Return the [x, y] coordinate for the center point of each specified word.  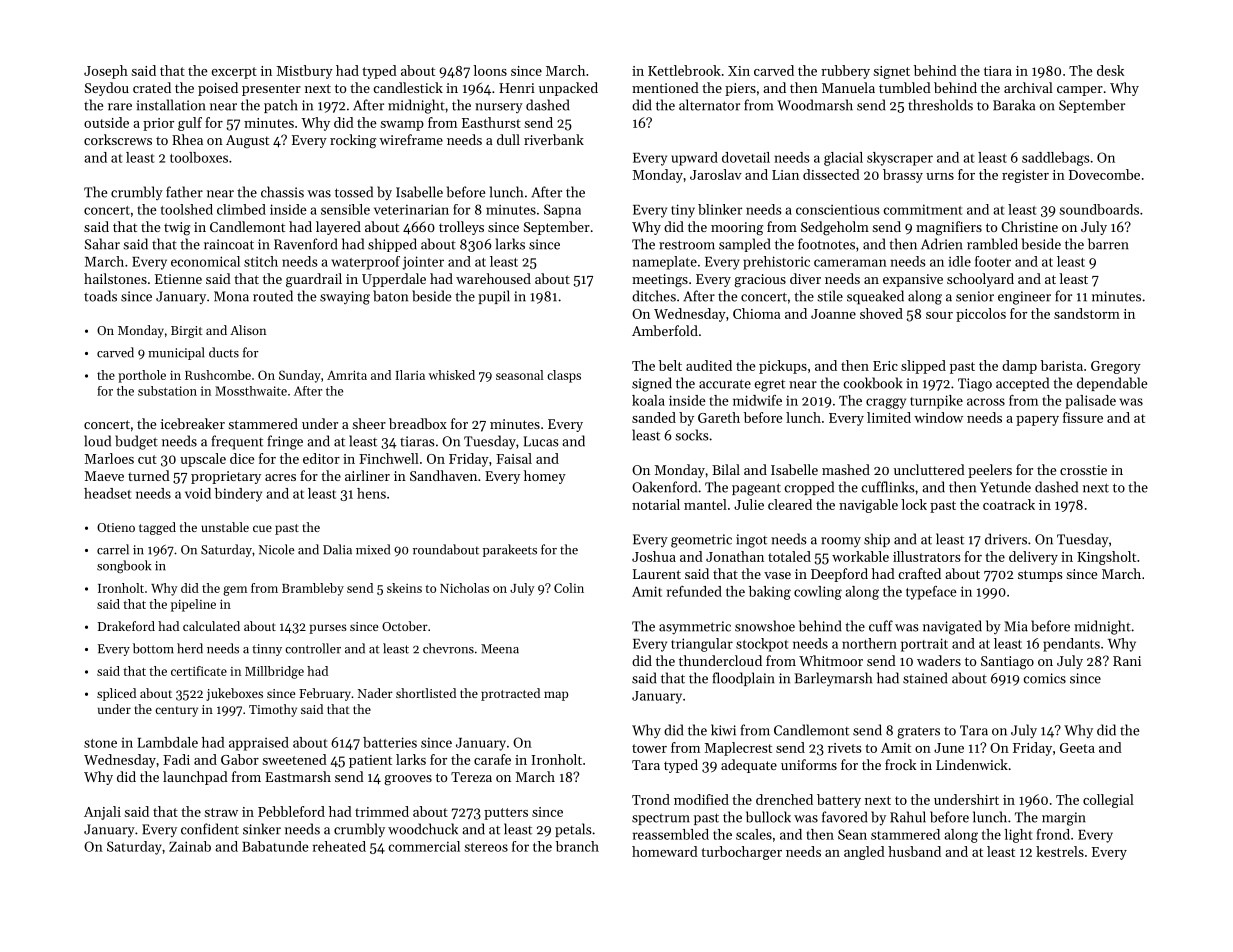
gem [235, 591]
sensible [345, 209]
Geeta [1077, 748]
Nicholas [464, 588]
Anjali [102, 813]
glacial [843, 159]
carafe [492, 759]
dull [508, 139]
